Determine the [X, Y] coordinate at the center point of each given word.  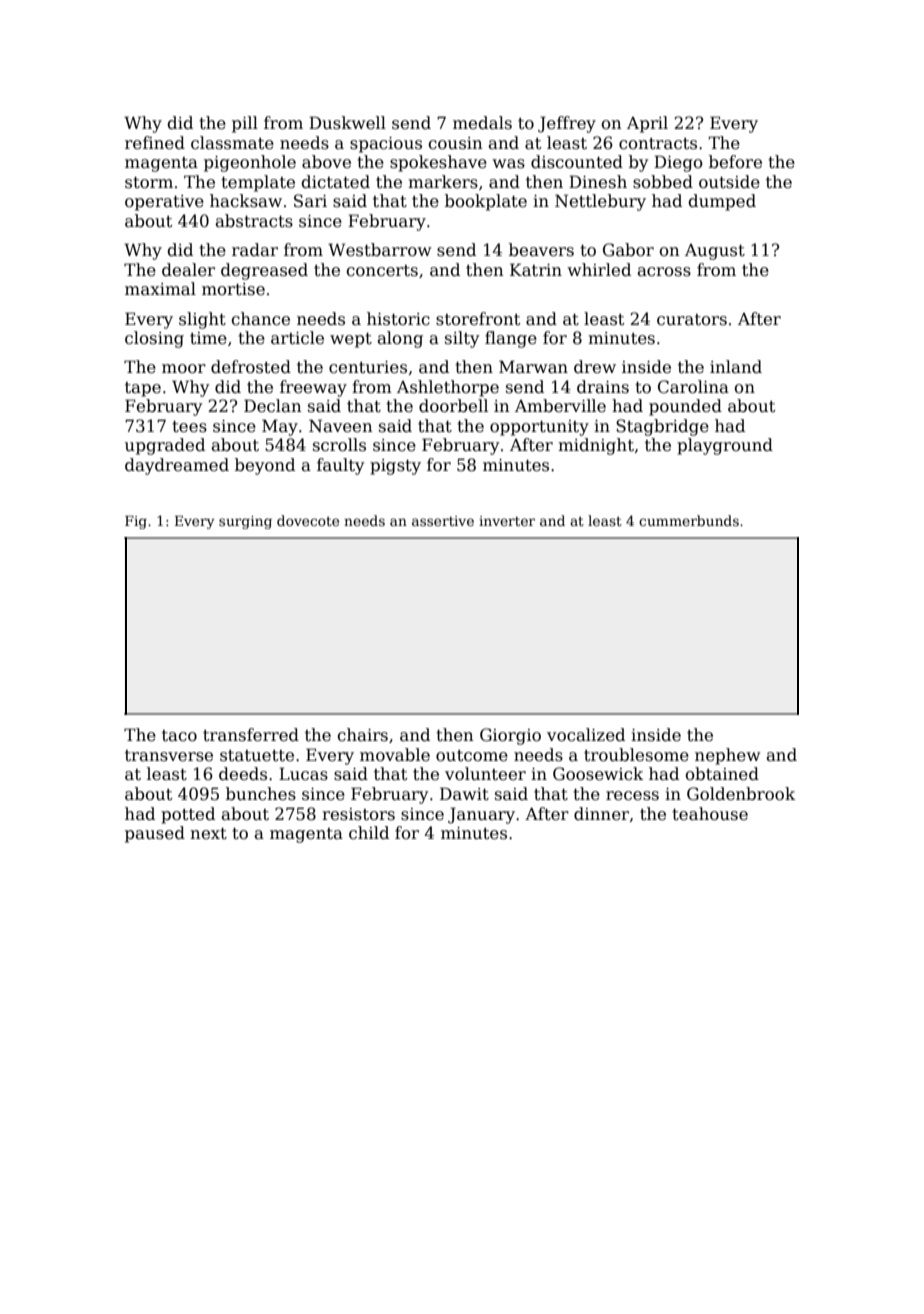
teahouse [710, 814]
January [481, 815]
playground [725, 446]
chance [261, 319]
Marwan [533, 367]
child [369, 833]
